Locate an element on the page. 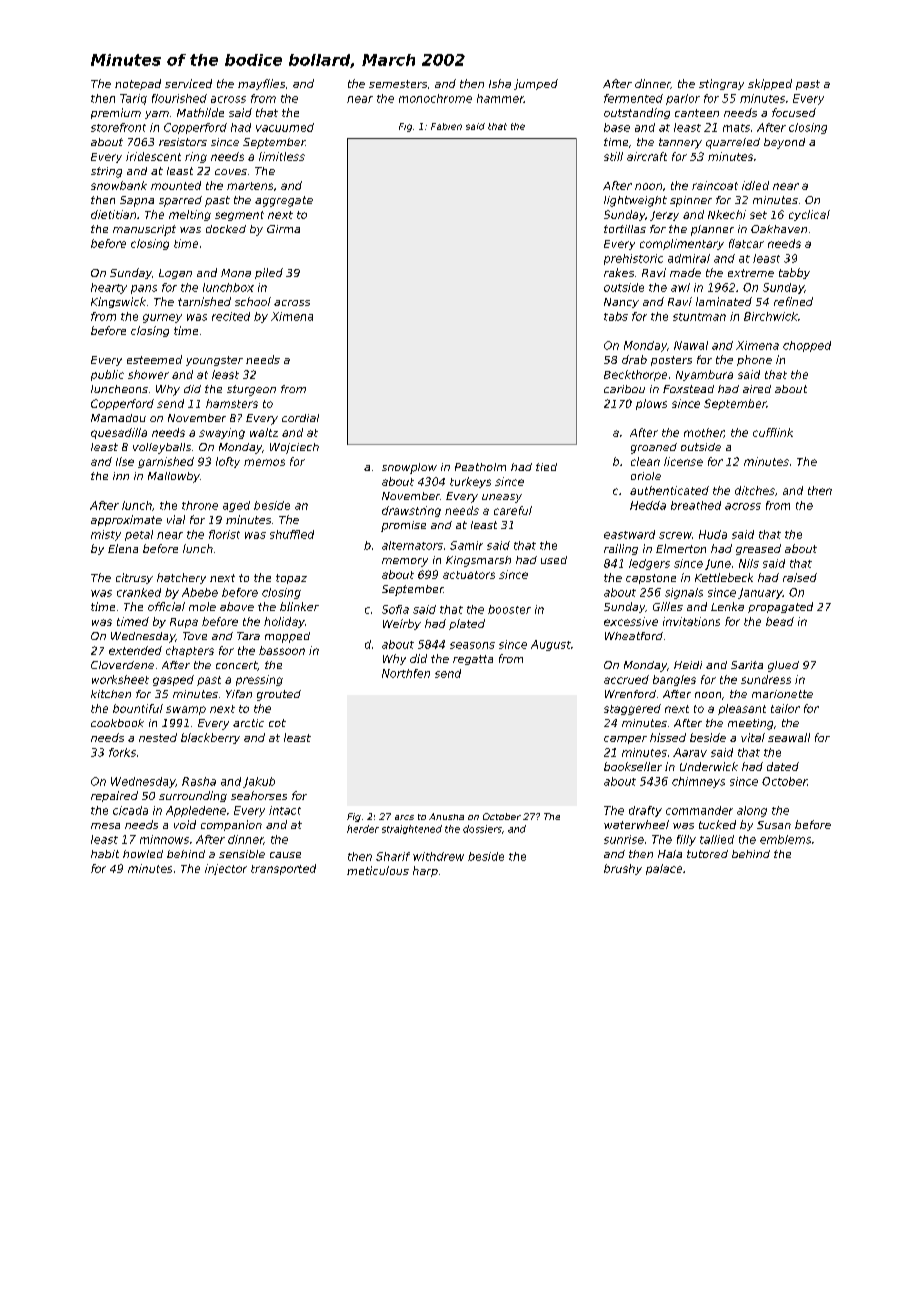  Nancy is located at coordinates (621, 303).
